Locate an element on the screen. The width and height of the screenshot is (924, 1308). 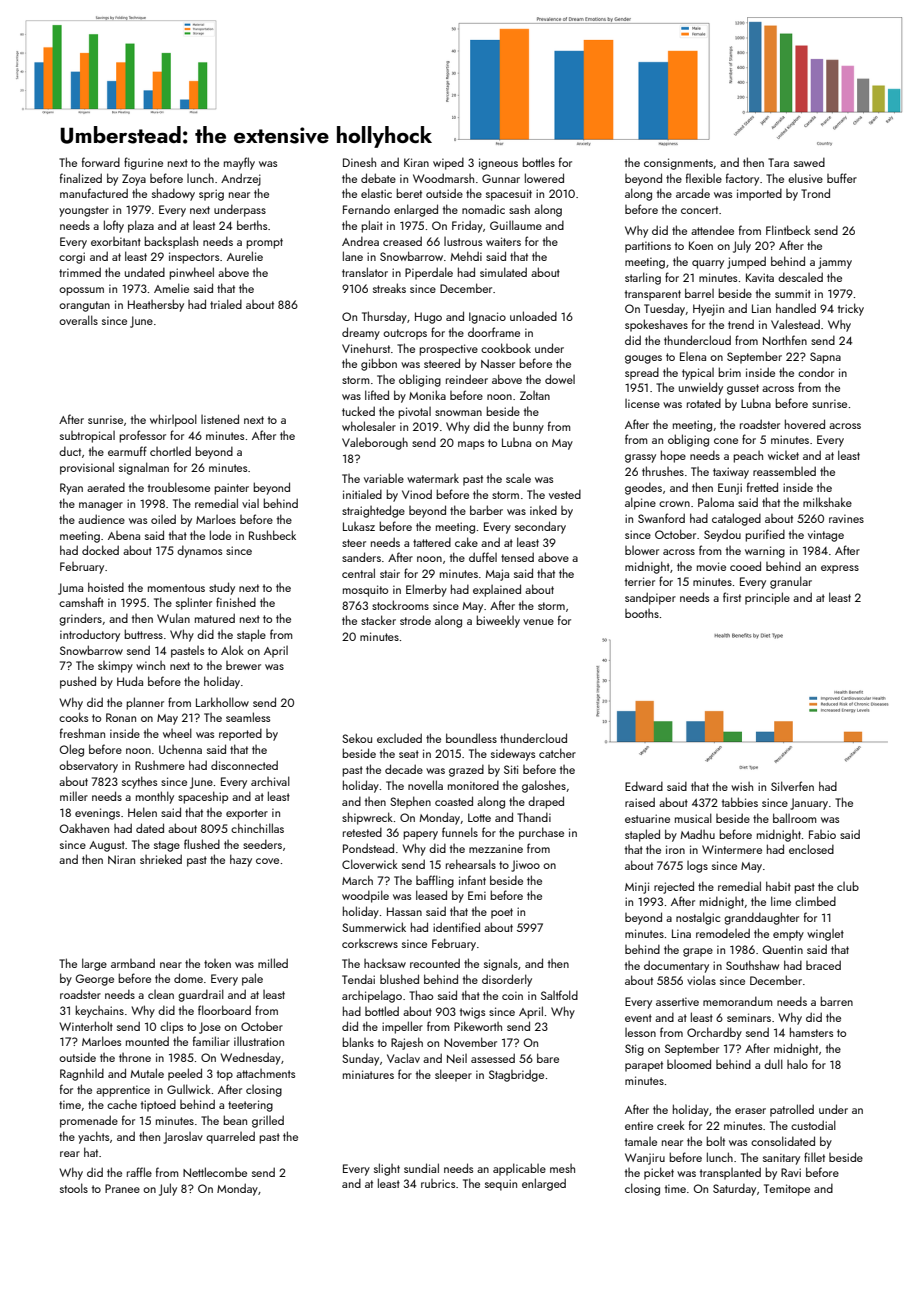
rear is located at coordinates (70, 1154).
